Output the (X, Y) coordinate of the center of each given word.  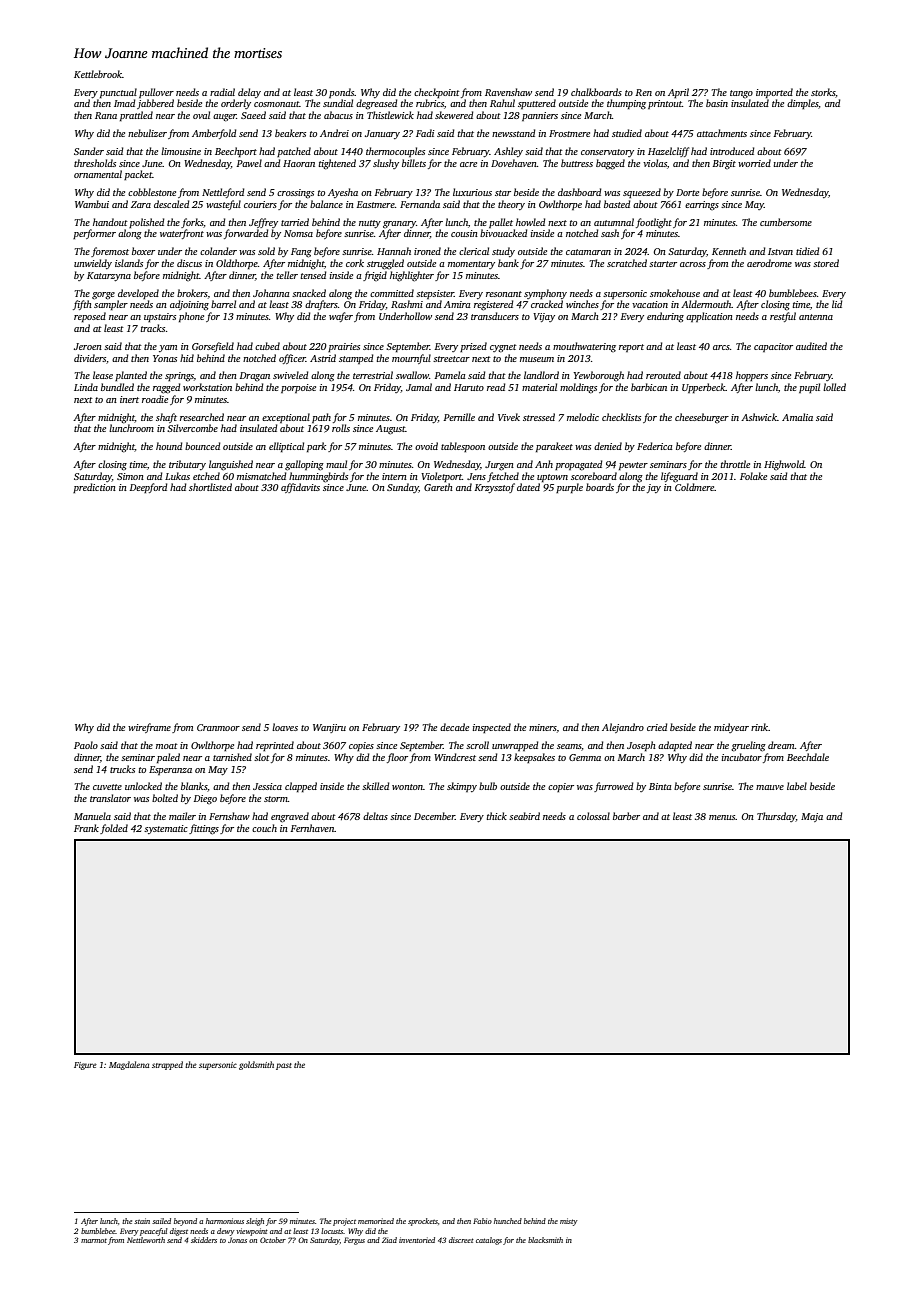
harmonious (225, 1221)
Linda (86, 387)
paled (168, 758)
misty (569, 1222)
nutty (370, 224)
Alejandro (623, 728)
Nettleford (223, 193)
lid (837, 304)
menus (722, 817)
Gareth (438, 487)
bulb (488, 786)
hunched (508, 1221)
